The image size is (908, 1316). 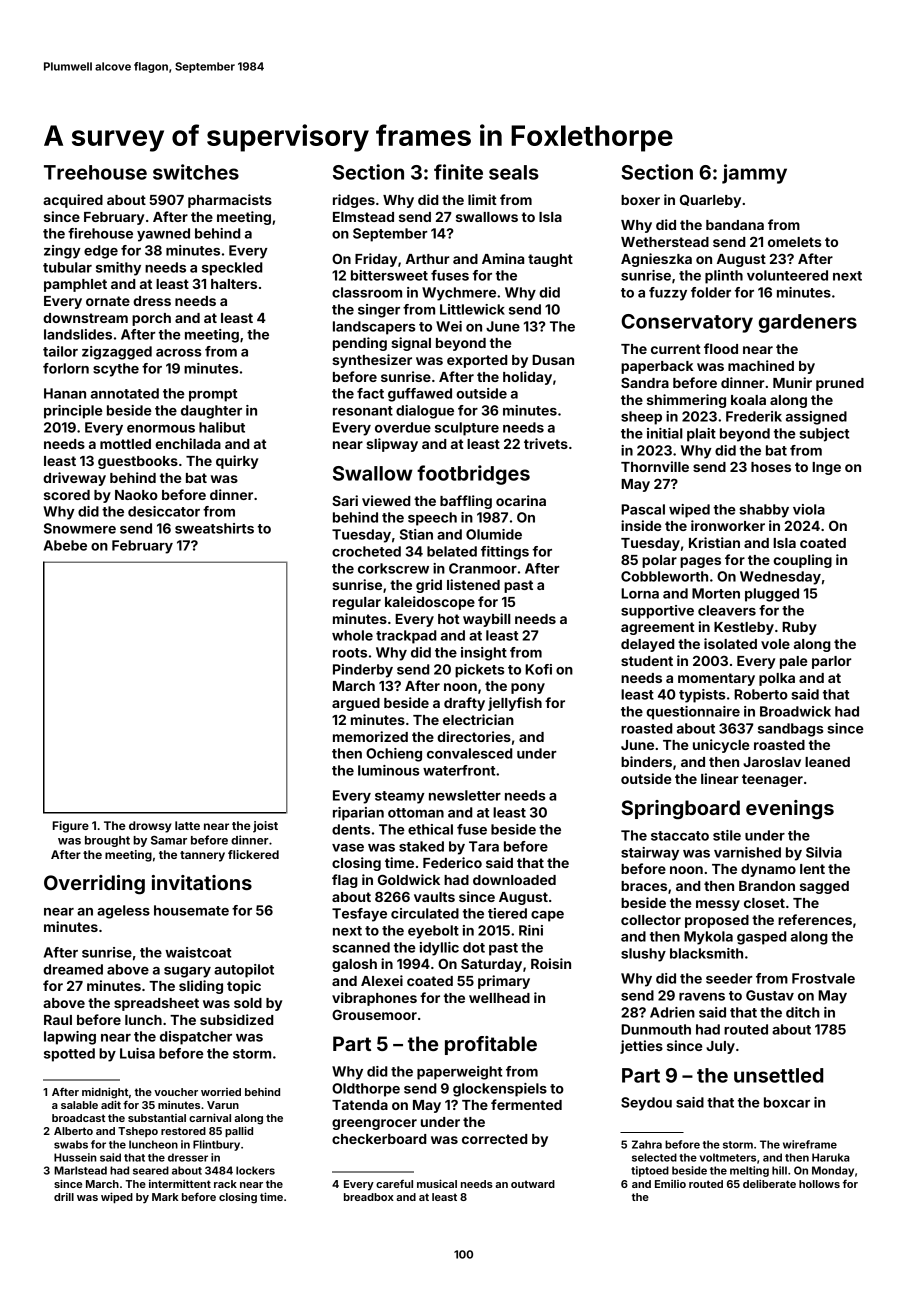 What do you see at coordinates (823, 978) in the document?
I see `Frostvale` at bounding box center [823, 978].
